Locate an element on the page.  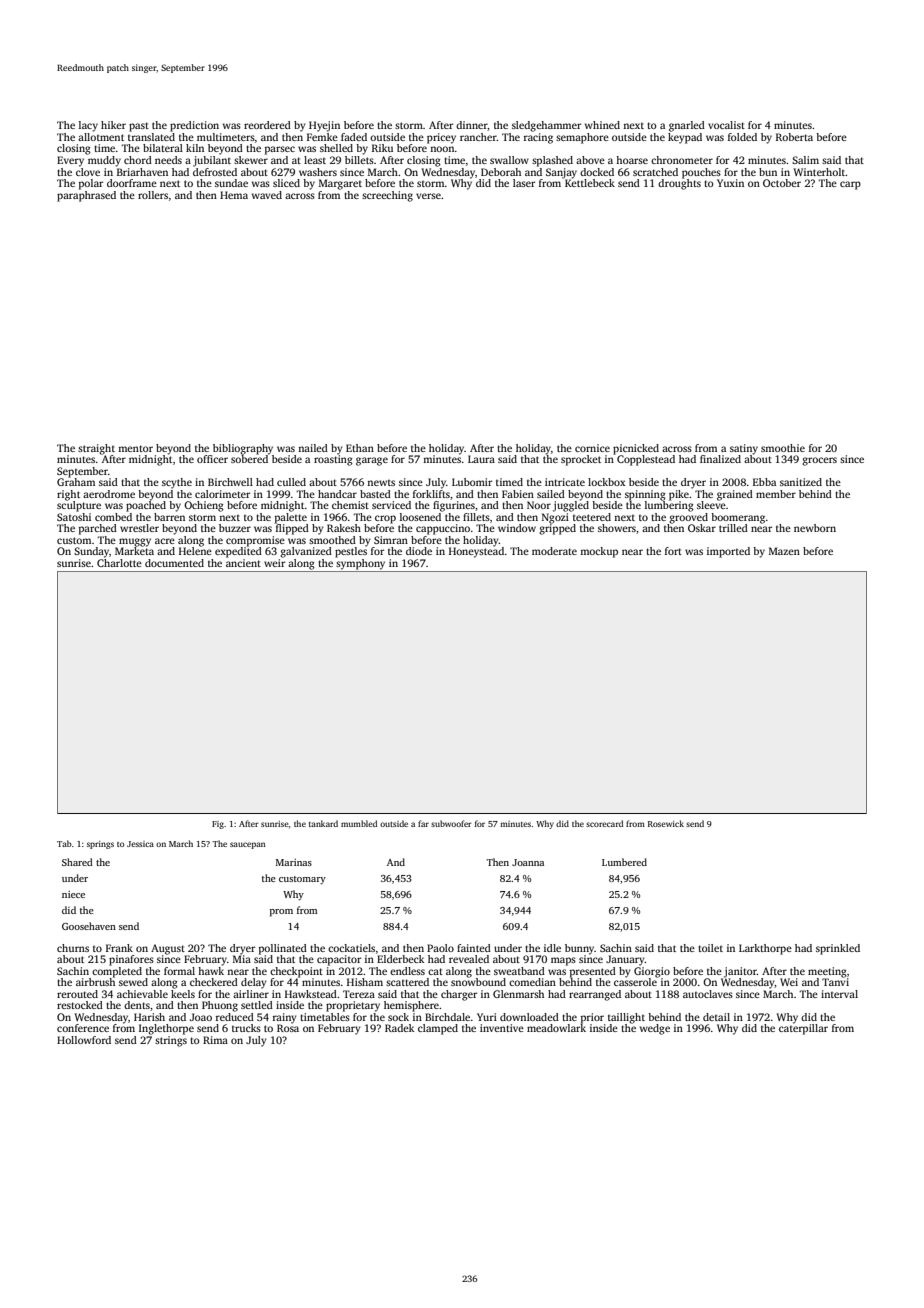
strings is located at coordinates (171, 1041).
